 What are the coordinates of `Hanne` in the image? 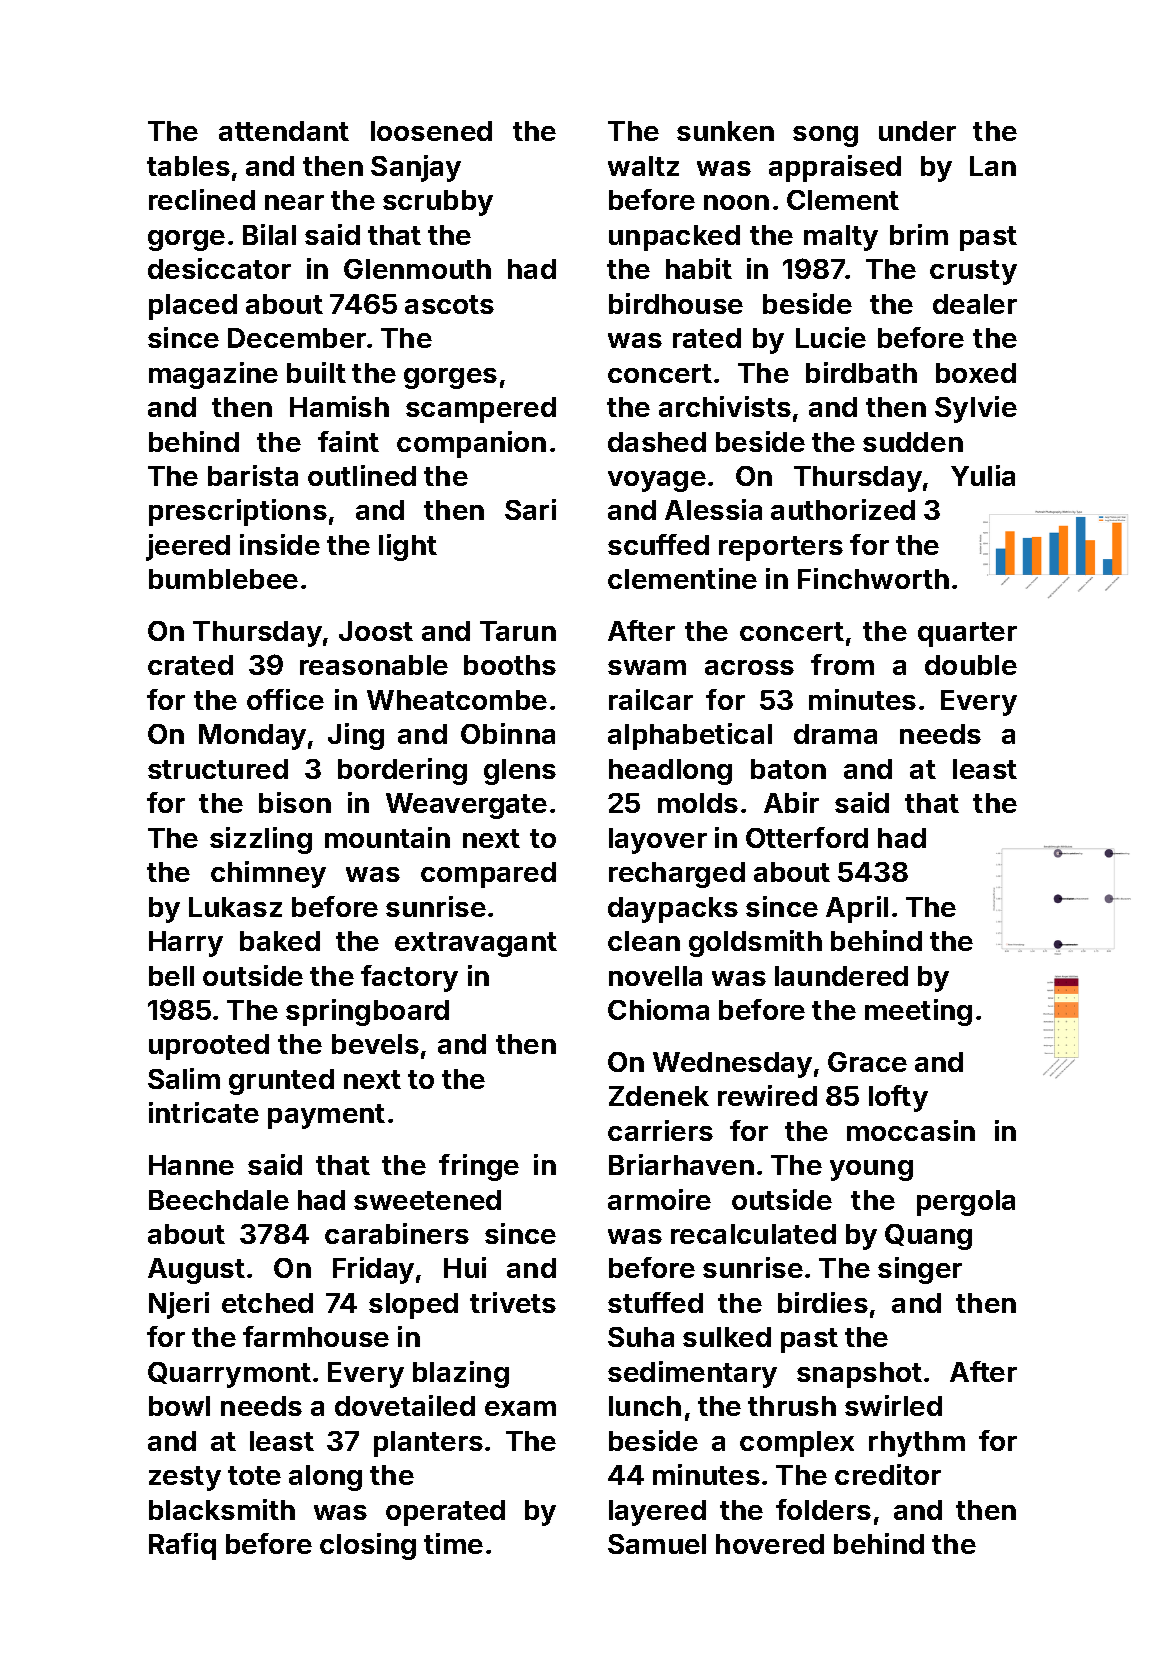 It's located at (191, 1165).
